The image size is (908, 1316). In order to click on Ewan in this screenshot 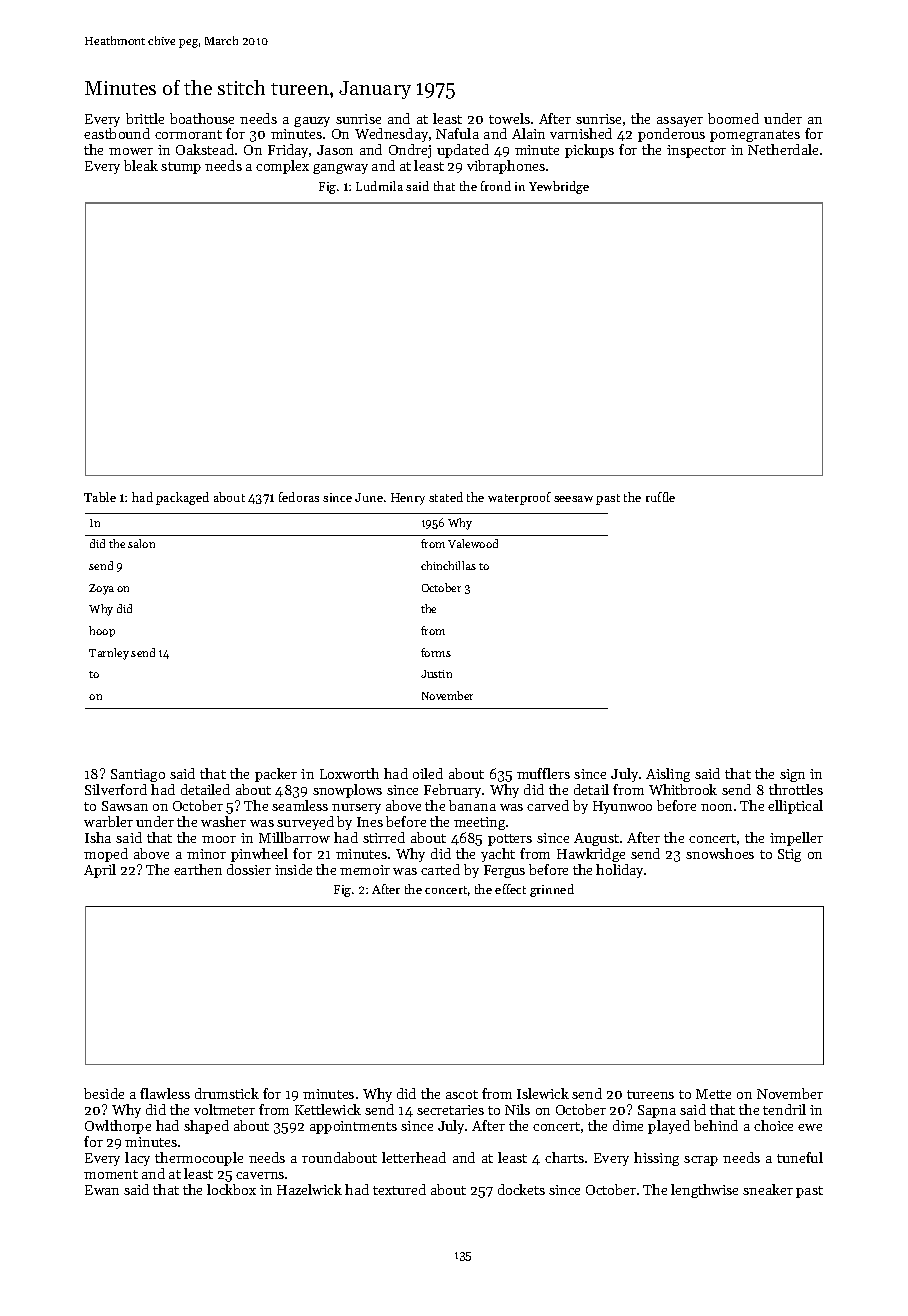, I will do `click(102, 1190)`.
